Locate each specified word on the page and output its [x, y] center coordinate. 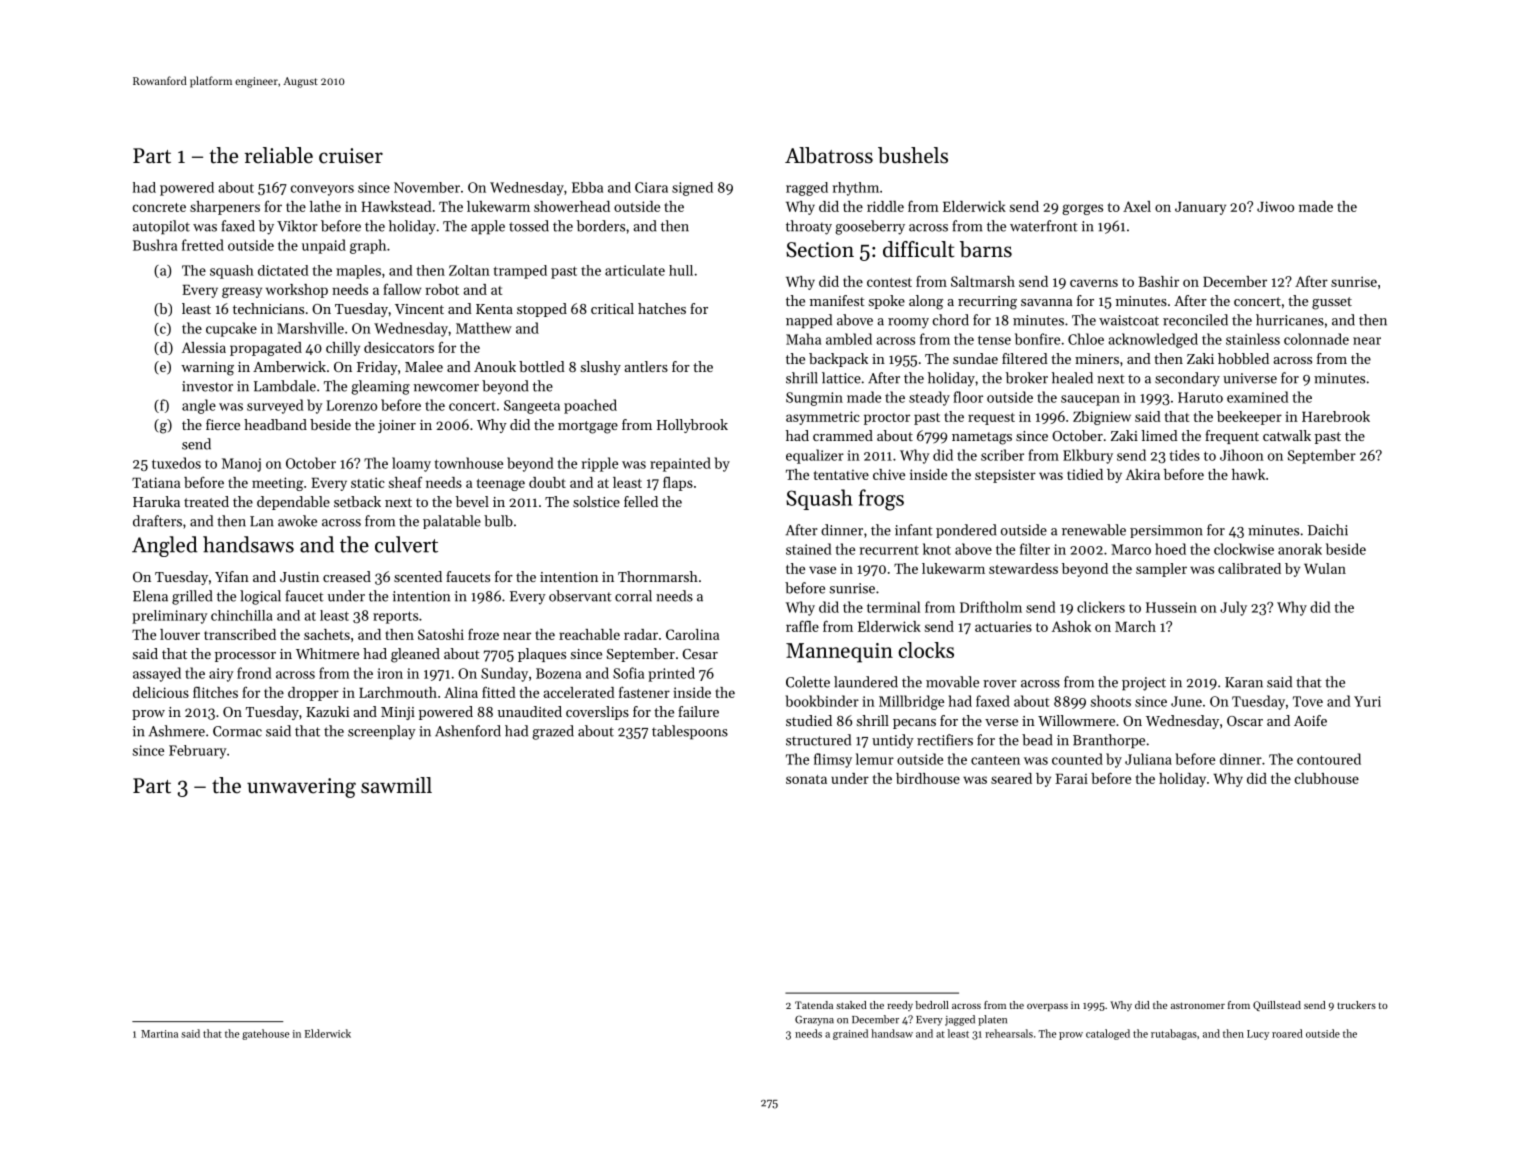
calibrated [1249, 568]
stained [808, 549]
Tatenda [814, 1005]
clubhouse [1327, 778]
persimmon [1166, 531]
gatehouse [265, 1034]
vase [822, 570]
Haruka [156, 501]
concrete [159, 207]
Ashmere [177, 731]
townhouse [469, 463]
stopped [542, 310]
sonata [806, 779]
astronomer [1198, 1005]
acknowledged [1153, 340]
